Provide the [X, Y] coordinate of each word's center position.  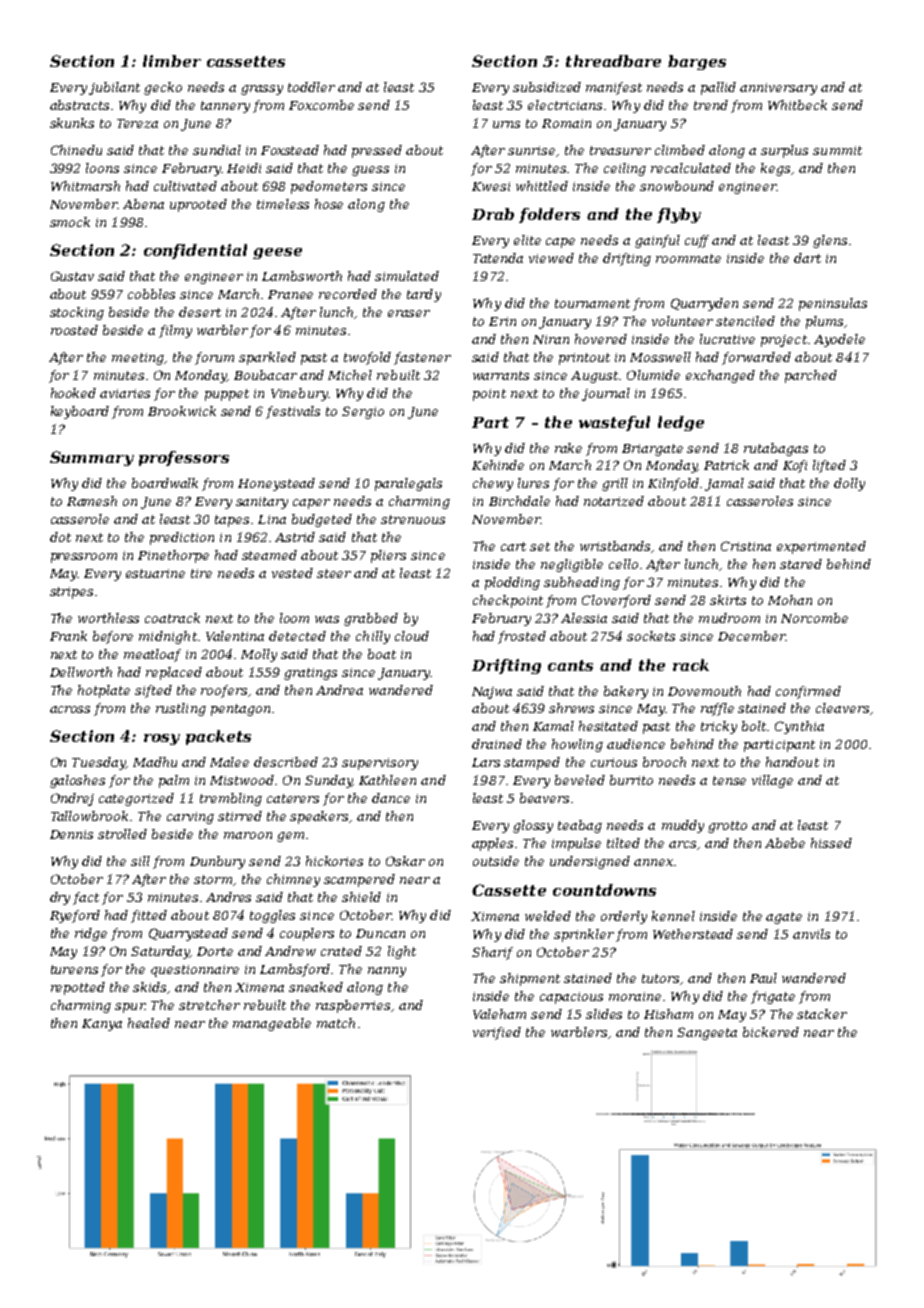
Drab [493, 214]
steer [334, 573]
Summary [92, 458]
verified [497, 1033]
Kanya [102, 1025]
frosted [522, 637]
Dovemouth [704, 691]
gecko [163, 88]
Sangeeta [707, 1033]
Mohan [790, 600]
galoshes [77, 781]
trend [711, 105]
